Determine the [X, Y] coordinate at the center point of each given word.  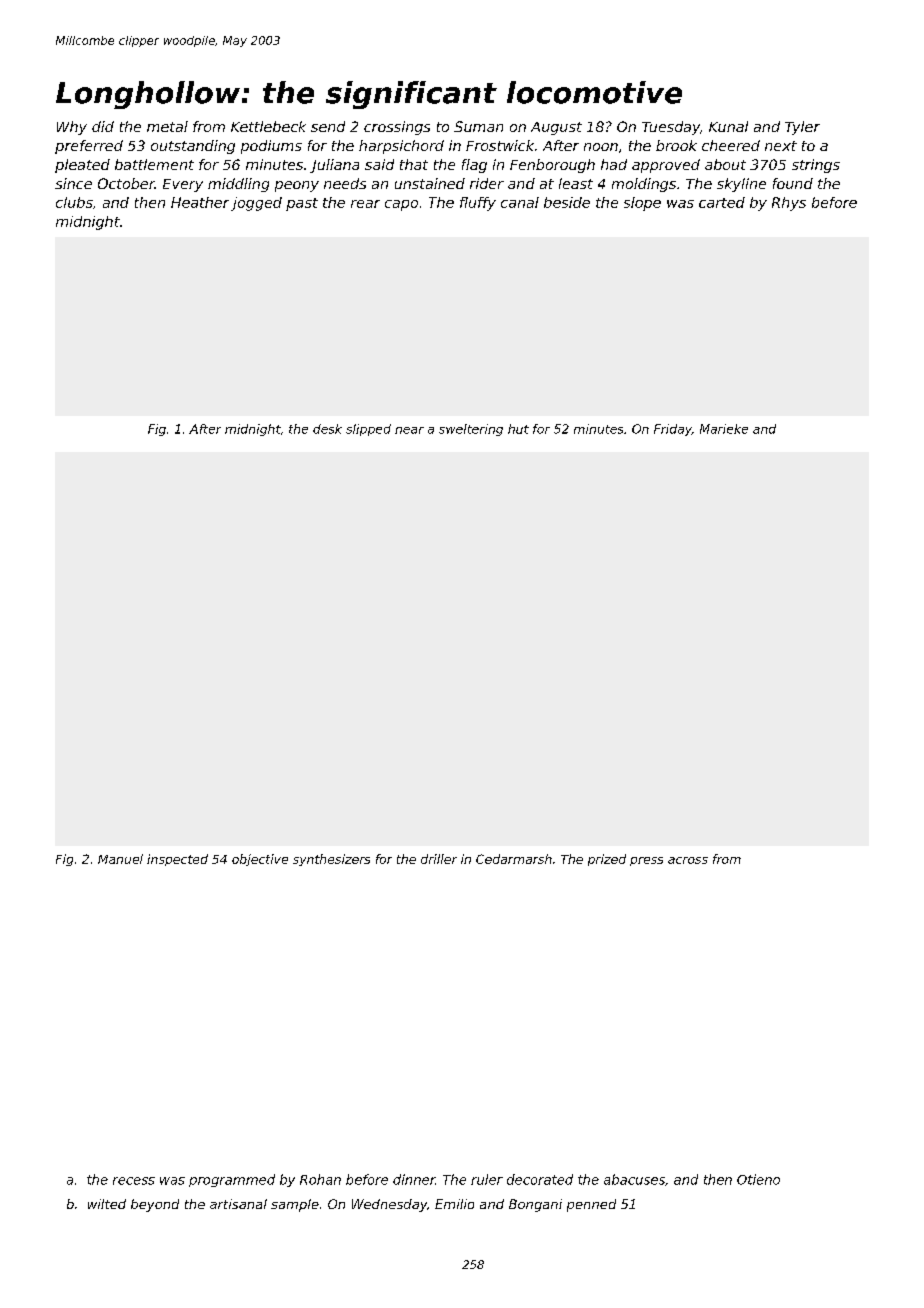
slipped [368, 430]
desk [327, 429]
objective [260, 860]
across [688, 860]
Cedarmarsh [514, 859]
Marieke [724, 429]
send [328, 126]
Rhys [789, 204]
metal [167, 126]
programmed [232, 1180]
